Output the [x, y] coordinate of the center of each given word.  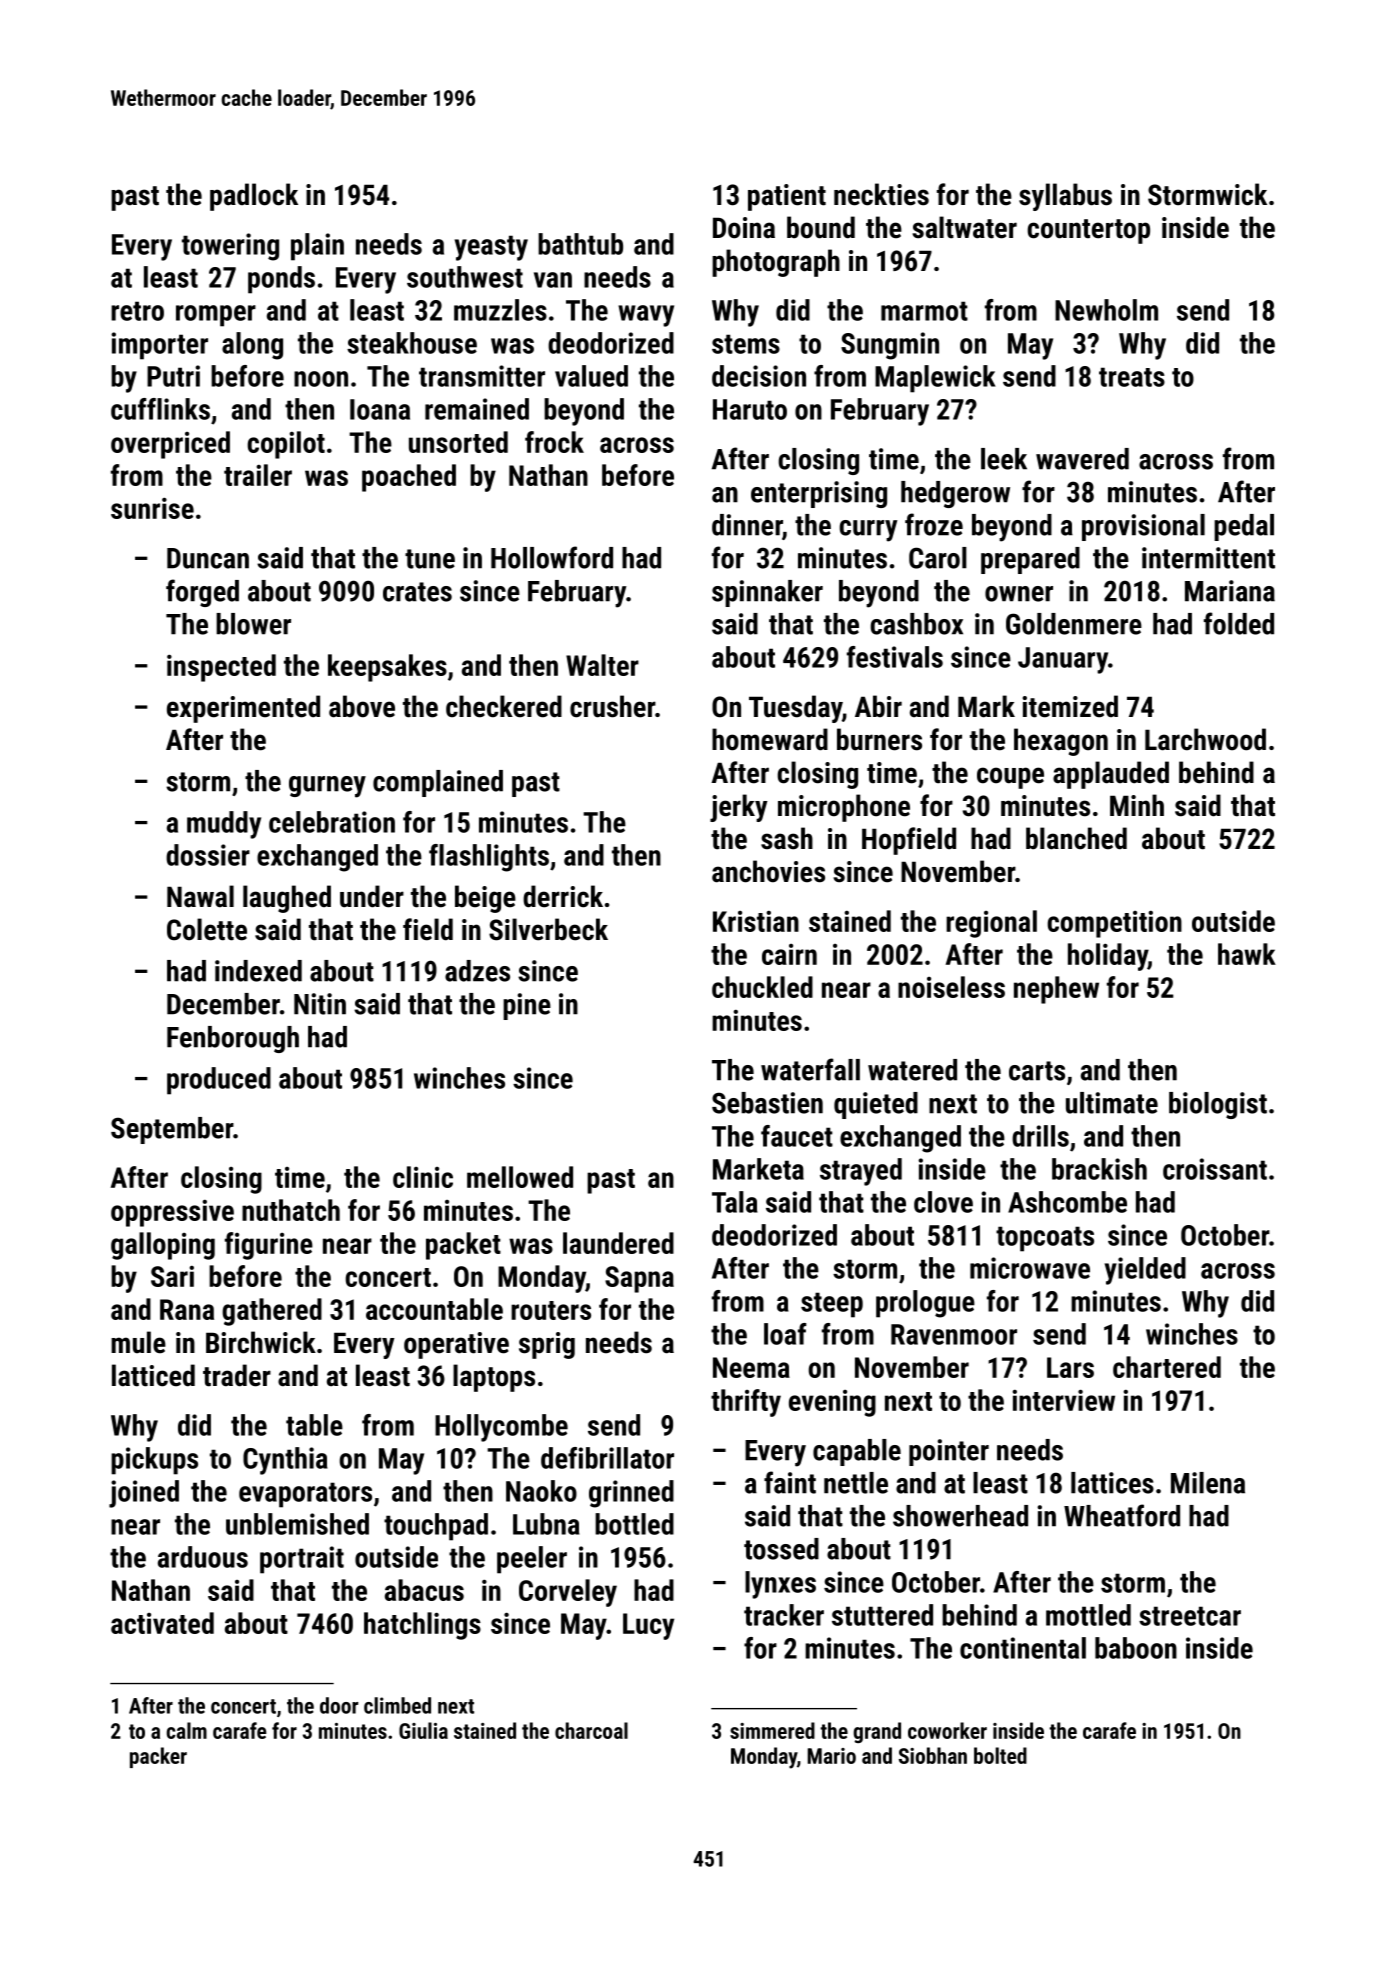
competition [1114, 924]
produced [219, 1081]
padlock [254, 197]
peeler [532, 1560]
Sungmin [890, 346]
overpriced [170, 445]
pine [527, 1006]
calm [187, 1730]
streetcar [1190, 1616]
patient [787, 197]
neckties [881, 194]
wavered [1082, 459]
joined [144, 1494]
